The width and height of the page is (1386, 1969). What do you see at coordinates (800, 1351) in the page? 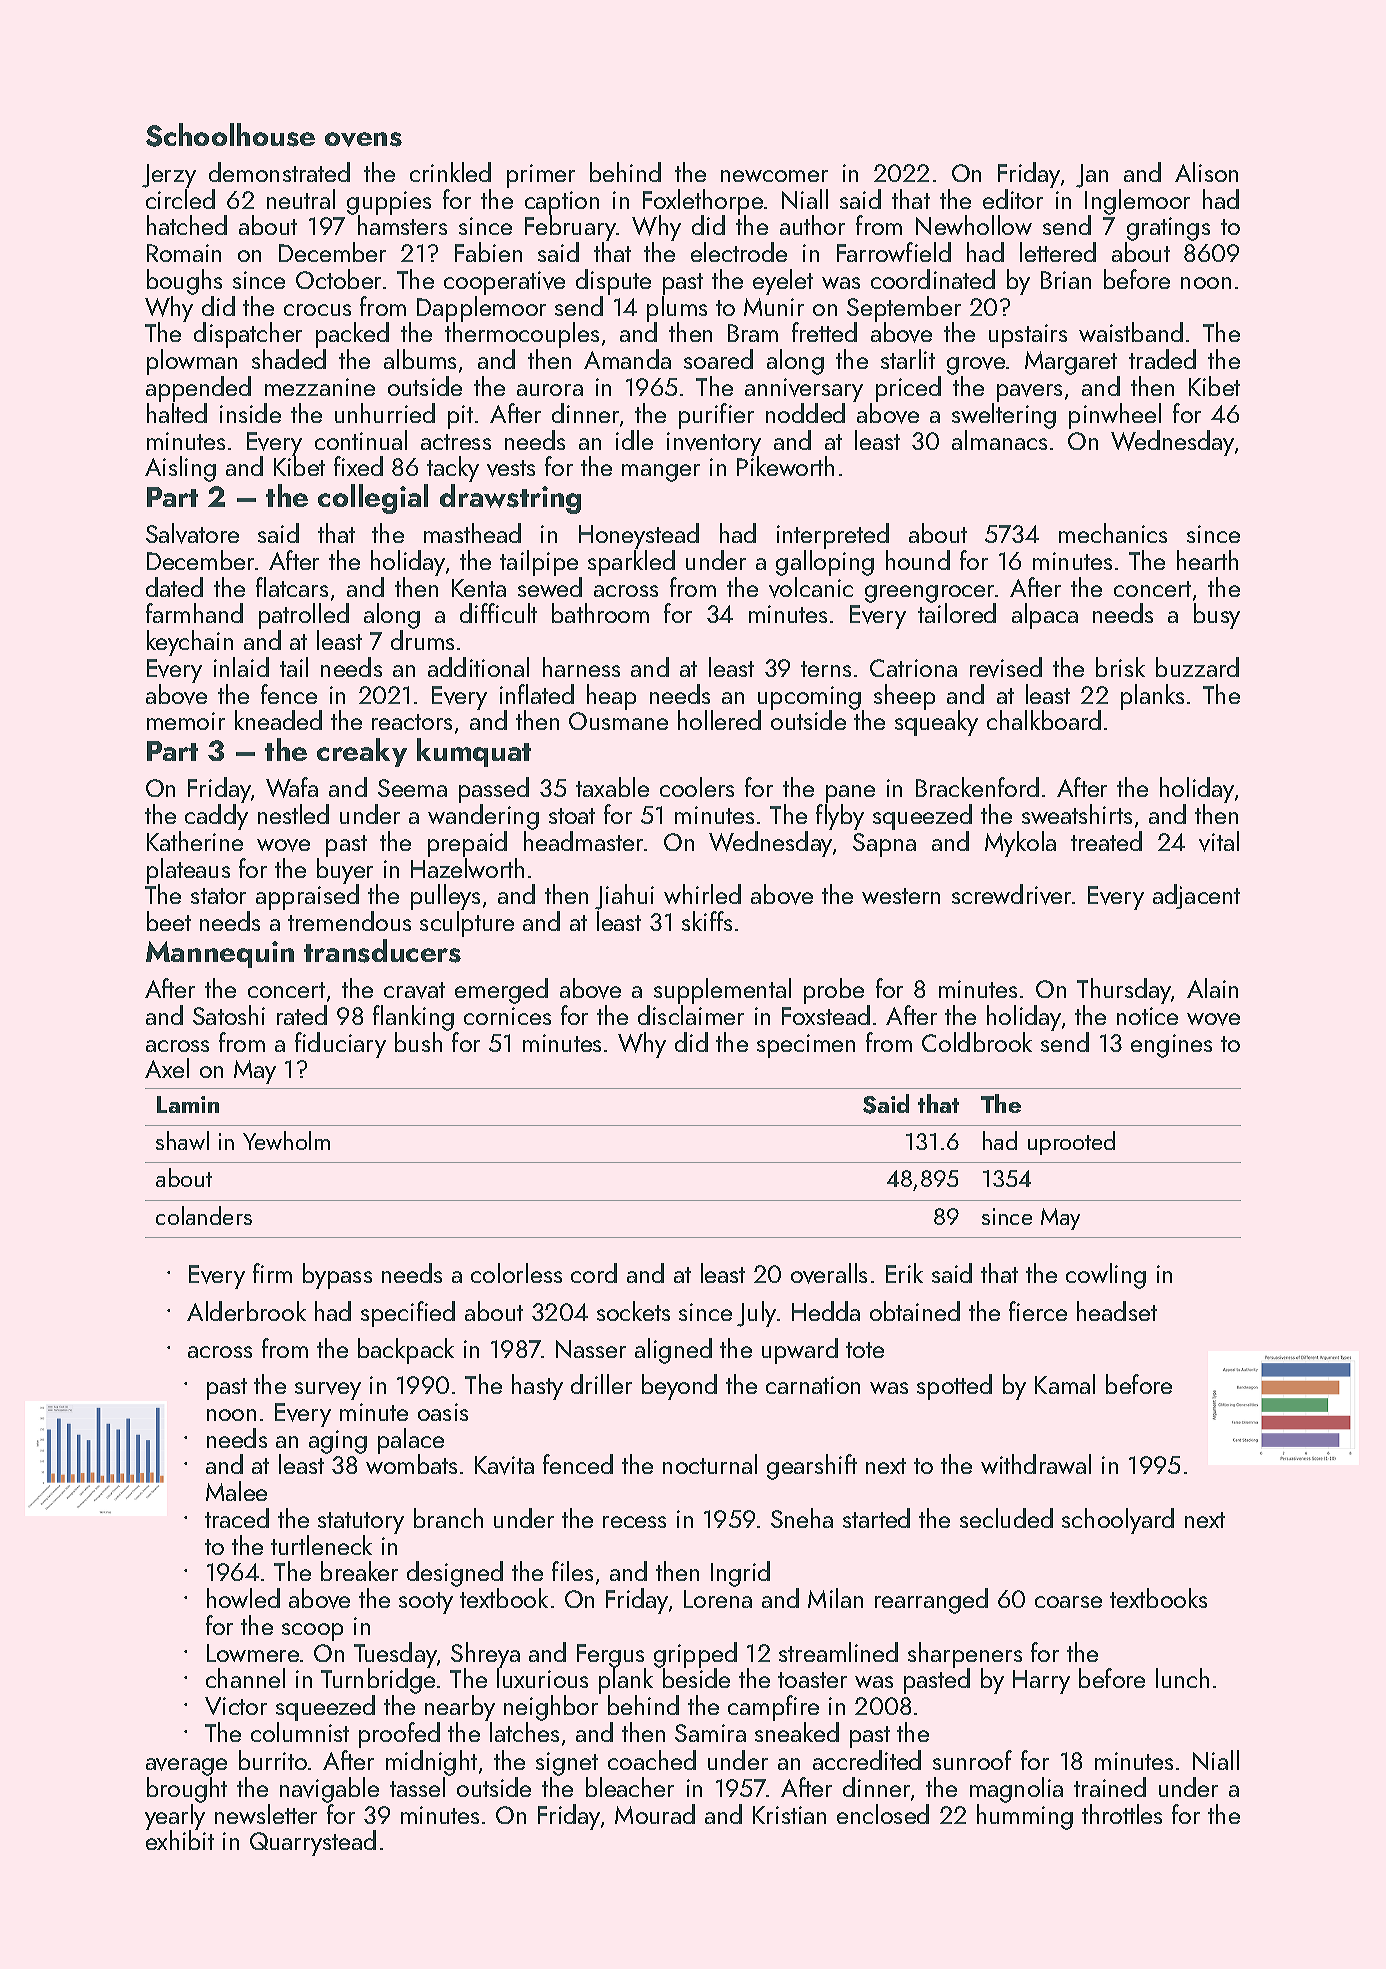
I see `upward` at bounding box center [800, 1351].
